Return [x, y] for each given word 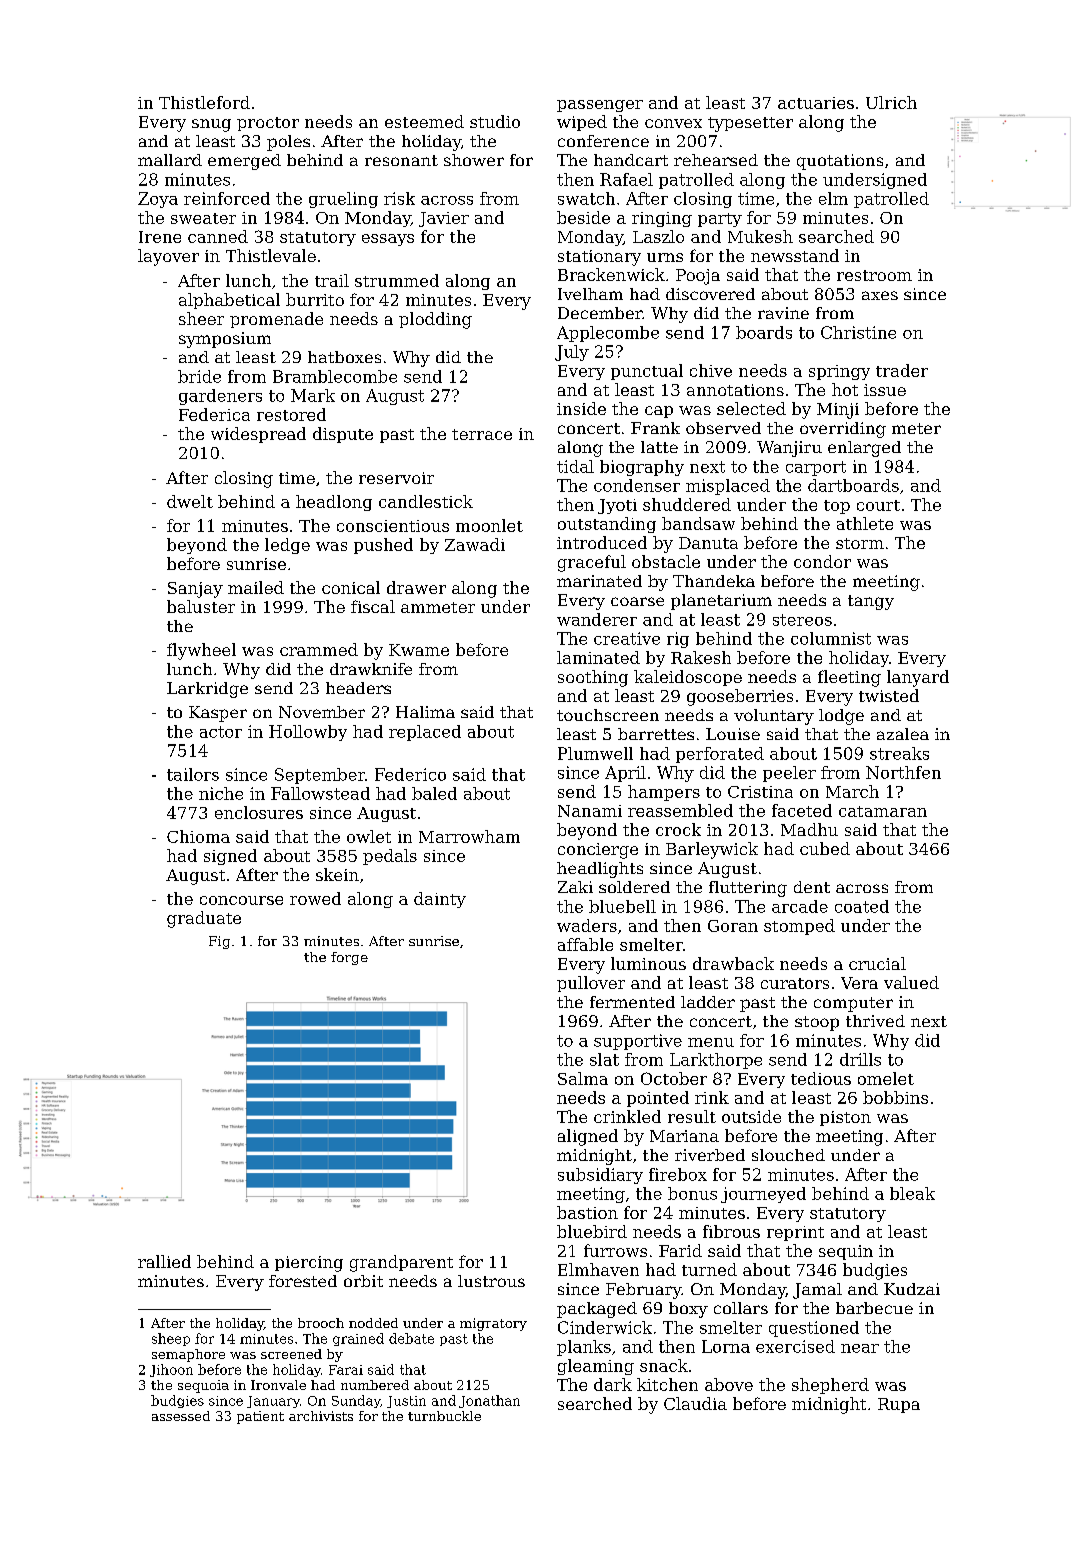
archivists [321, 1416]
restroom [874, 275]
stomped [799, 927]
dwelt [190, 501]
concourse [241, 900]
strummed [397, 280]
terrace [482, 434]
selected [751, 408]
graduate [204, 919]
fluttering [748, 889]
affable [585, 944]
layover [168, 257]
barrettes [656, 734]
